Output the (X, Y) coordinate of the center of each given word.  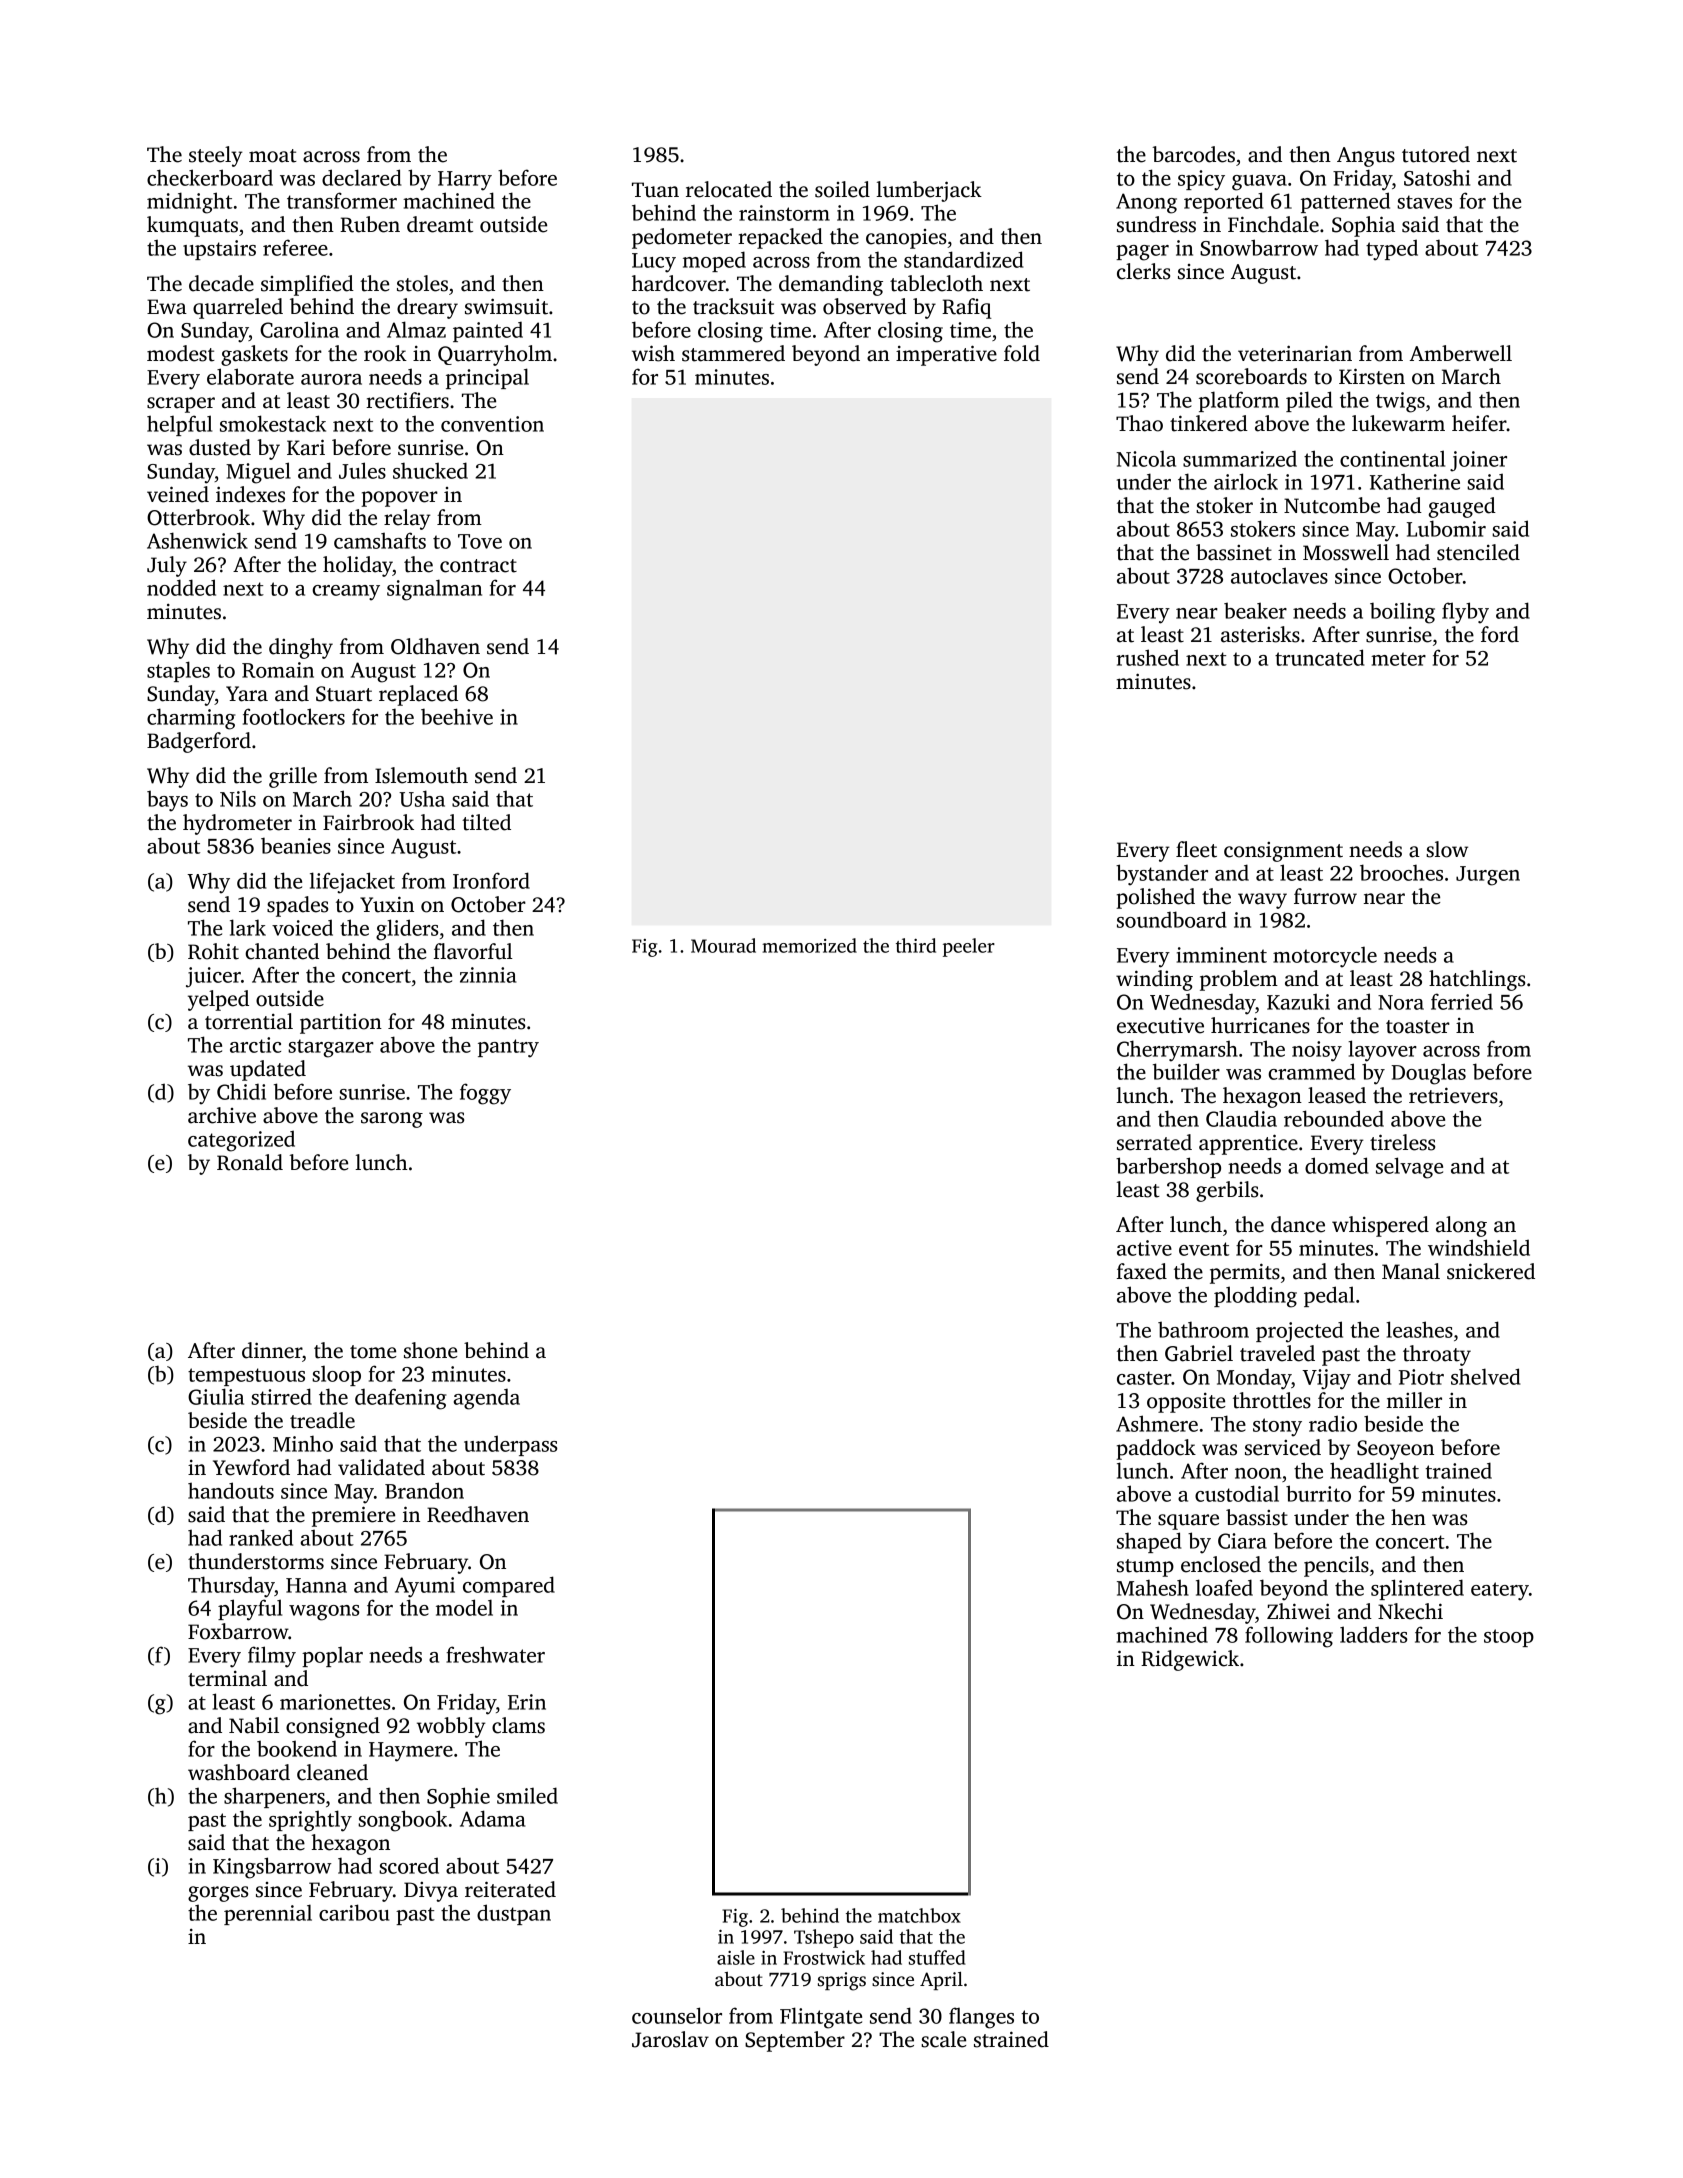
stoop (1509, 1638)
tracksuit (733, 306)
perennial (268, 1914)
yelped (218, 1000)
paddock (1156, 1449)
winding (1154, 980)
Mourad (723, 945)
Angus (1366, 157)
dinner (272, 1350)
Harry (465, 181)
